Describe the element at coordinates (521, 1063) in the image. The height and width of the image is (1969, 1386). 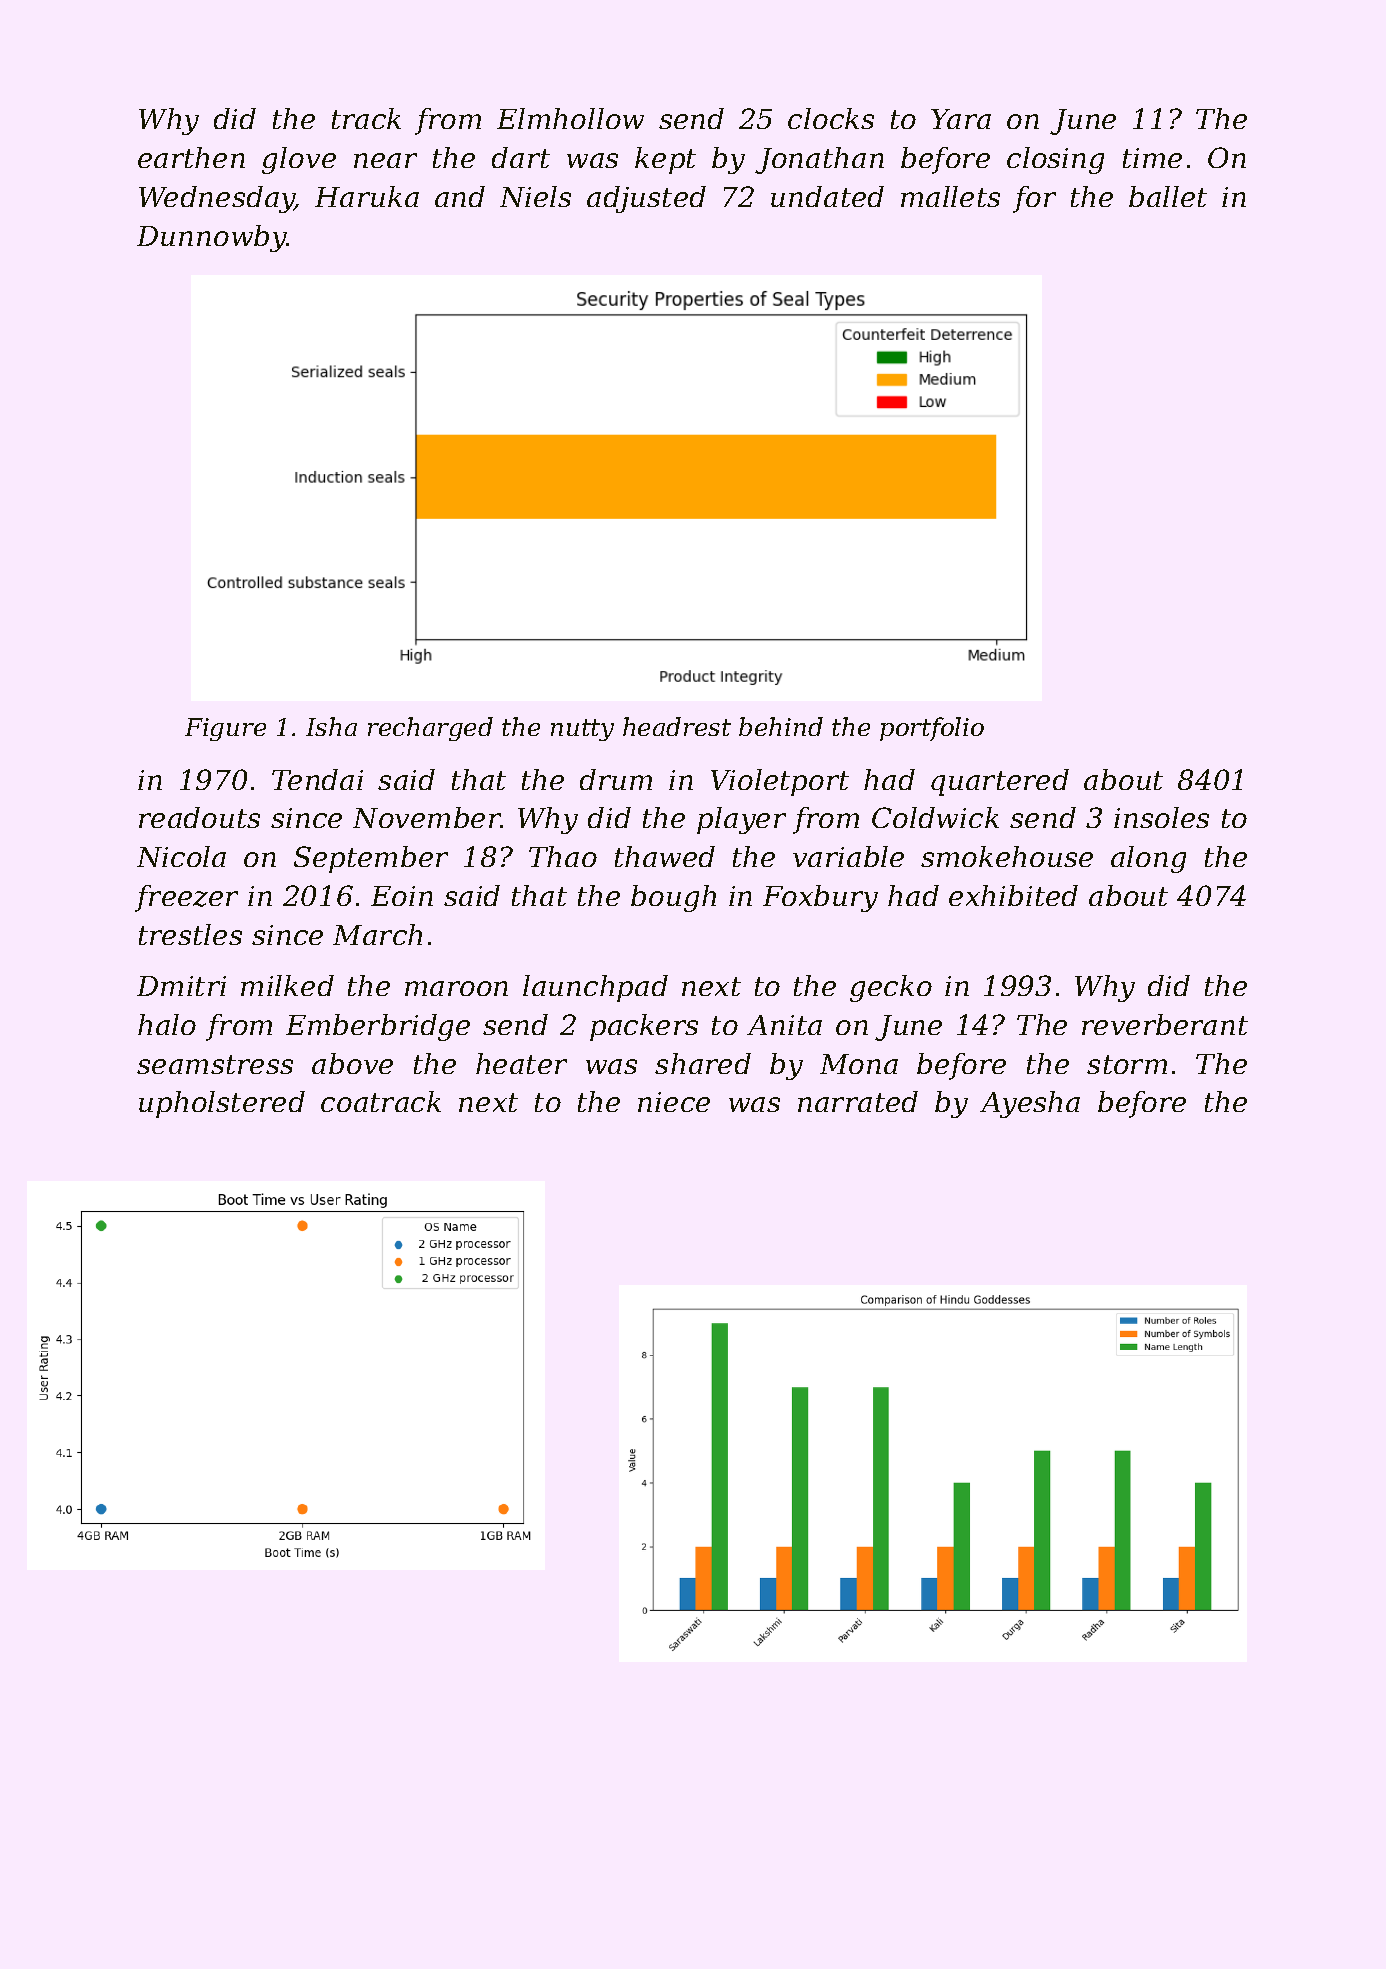
I see `heater` at that location.
